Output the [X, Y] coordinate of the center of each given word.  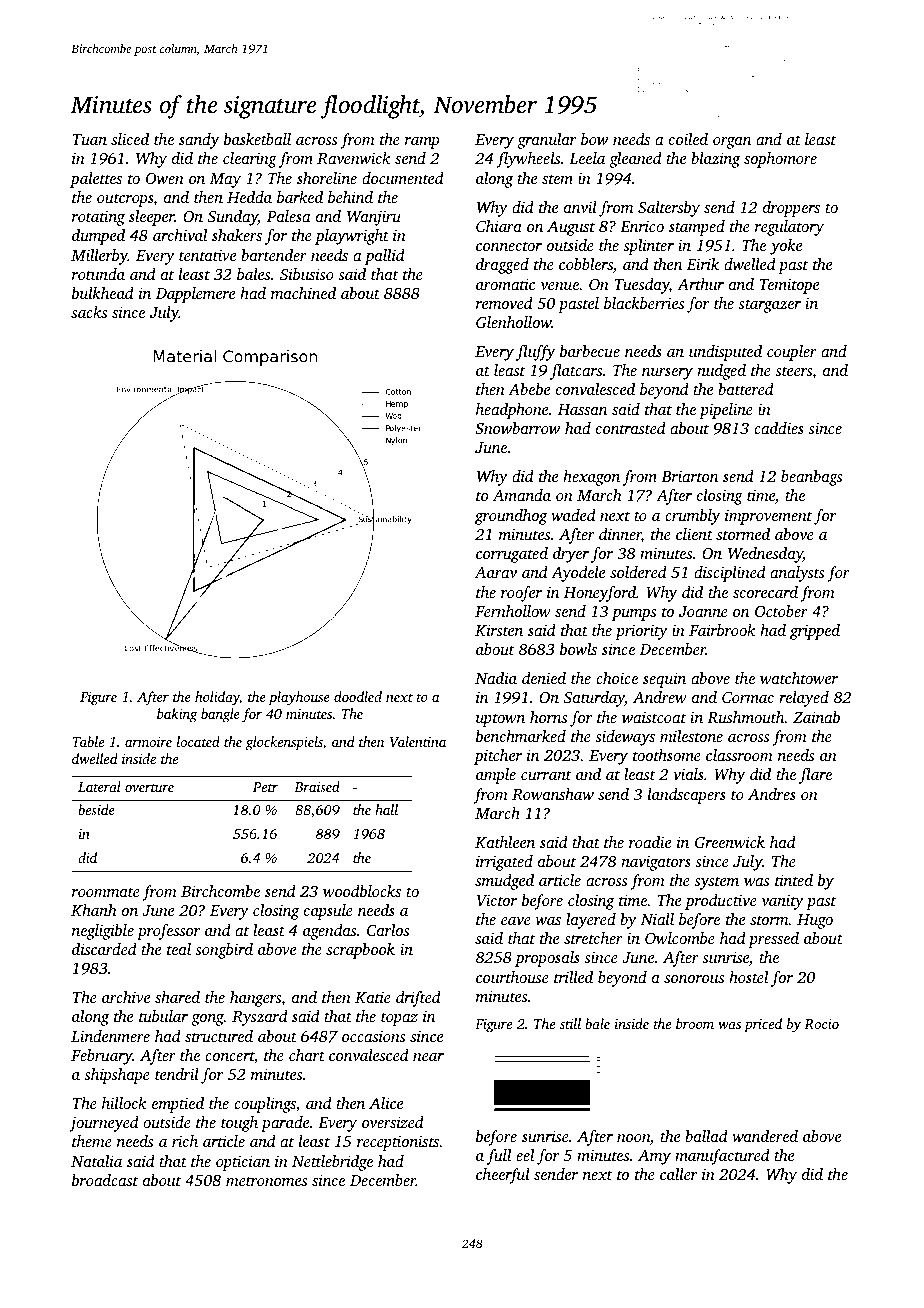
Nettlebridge [332, 1163]
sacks [89, 312]
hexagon [591, 478]
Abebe [529, 389]
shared [177, 997]
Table [88, 741]
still [570, 1023]
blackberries [644, 303]
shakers [237, 235]
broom [695, 1023]
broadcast [105, 1180]
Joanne [703, 611]
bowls [578, 649]
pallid [385, 257]
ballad [706, 1136]
